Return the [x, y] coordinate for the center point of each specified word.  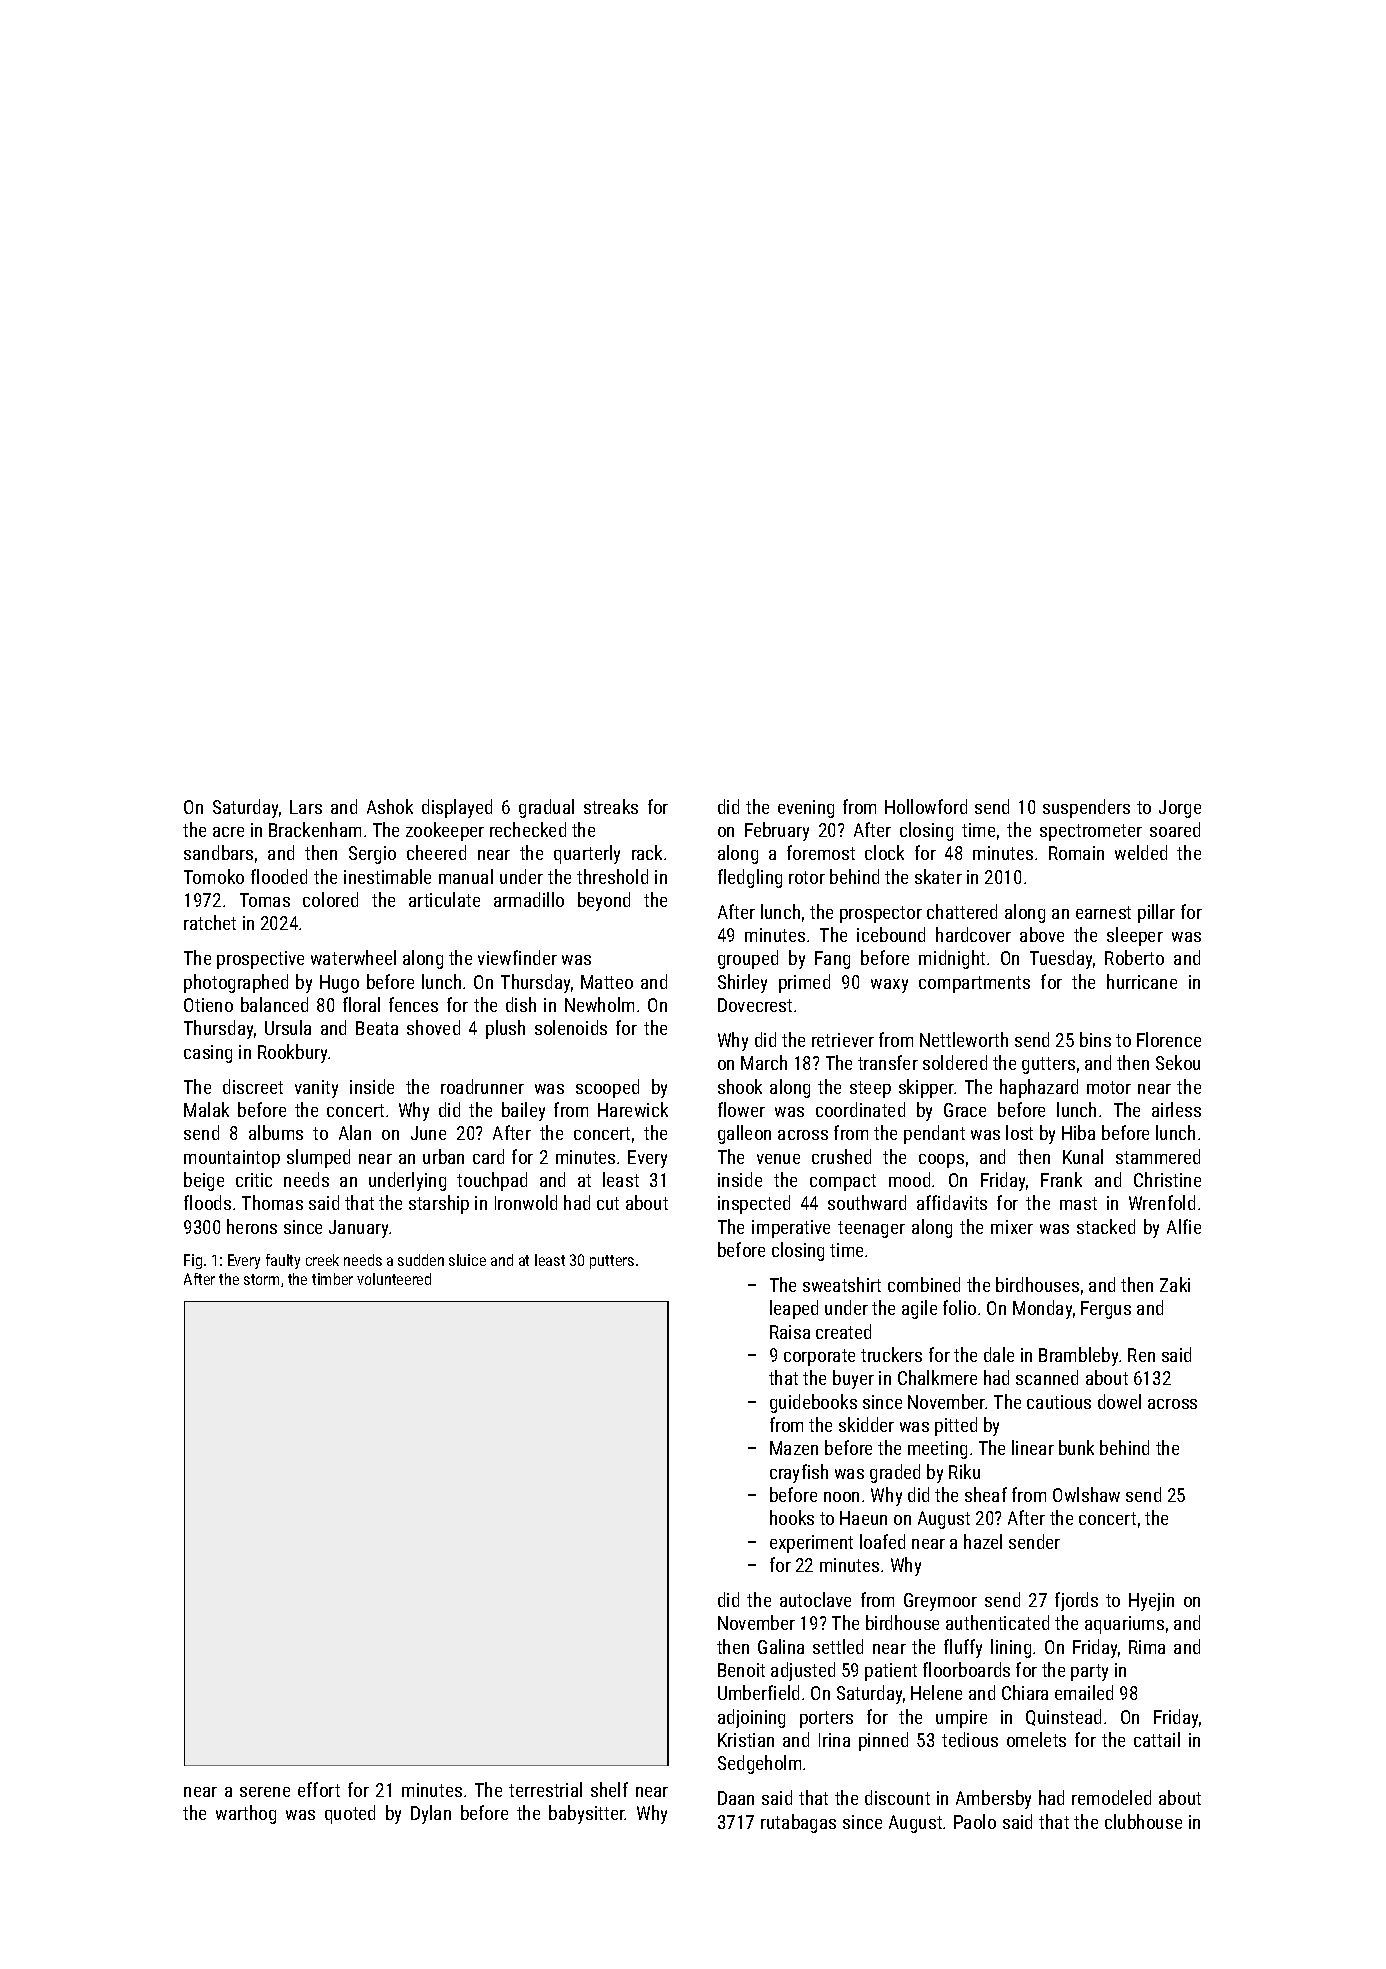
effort [319, 1789]
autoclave [815, 1599]
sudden [421, 1260]
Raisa [790, 1332]
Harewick [633, 1109]
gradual [546, 808]
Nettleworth [964, 1039]
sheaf [986, 1494]
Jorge [1180, 809]
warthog [246, 1814]
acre [228, 832]
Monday [1042, 1309]
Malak [206, 1109]
